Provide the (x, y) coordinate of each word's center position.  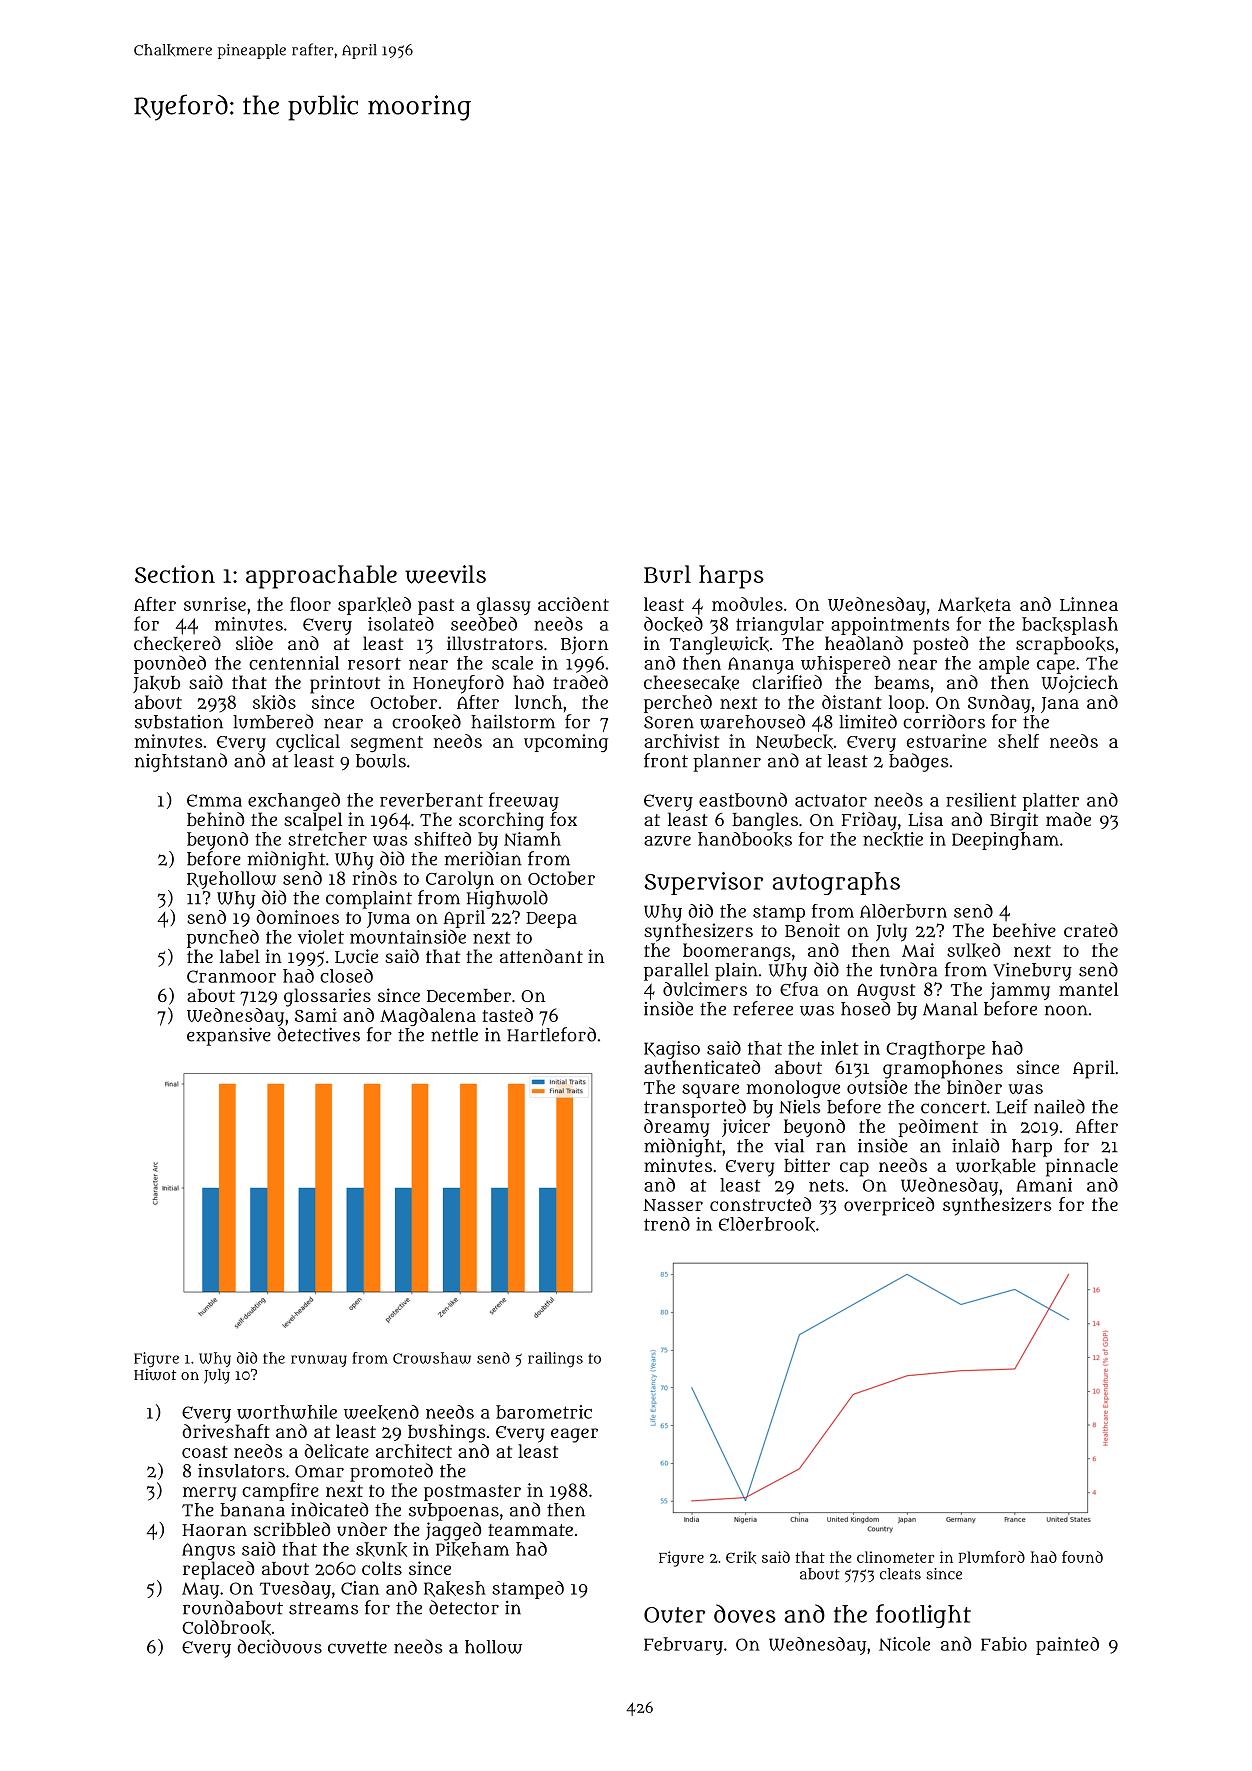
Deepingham (1005, 841)
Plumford (992, 1557)
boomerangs (737, 952)
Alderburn (903, 911)
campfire (280, 1492)
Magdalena (428, 1017)
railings (555, 1360)
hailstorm (513, 721)
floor (310, 604)
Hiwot (155, 1374)
